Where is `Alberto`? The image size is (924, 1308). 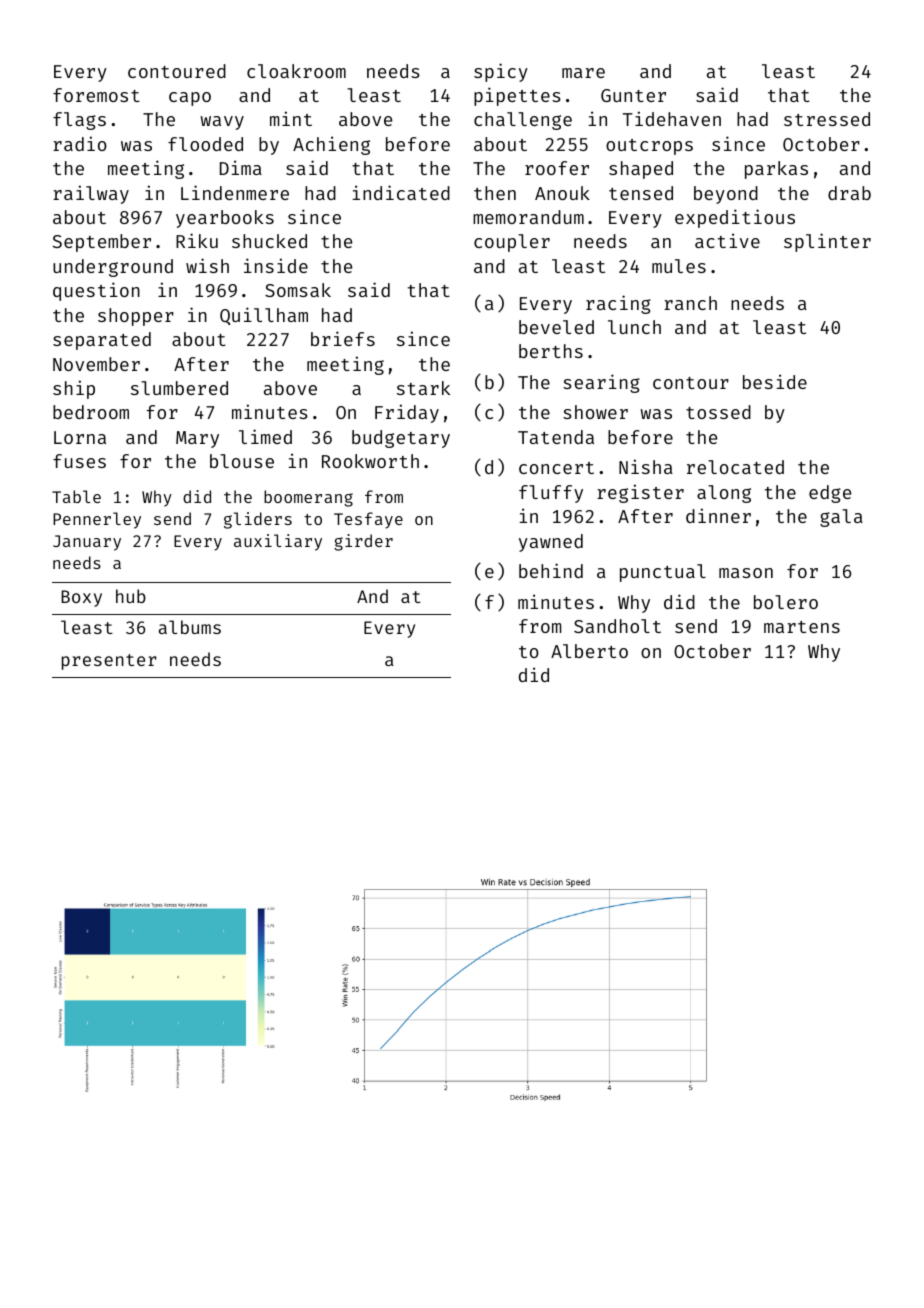
Alberto is located at coordinates (589, 651).
